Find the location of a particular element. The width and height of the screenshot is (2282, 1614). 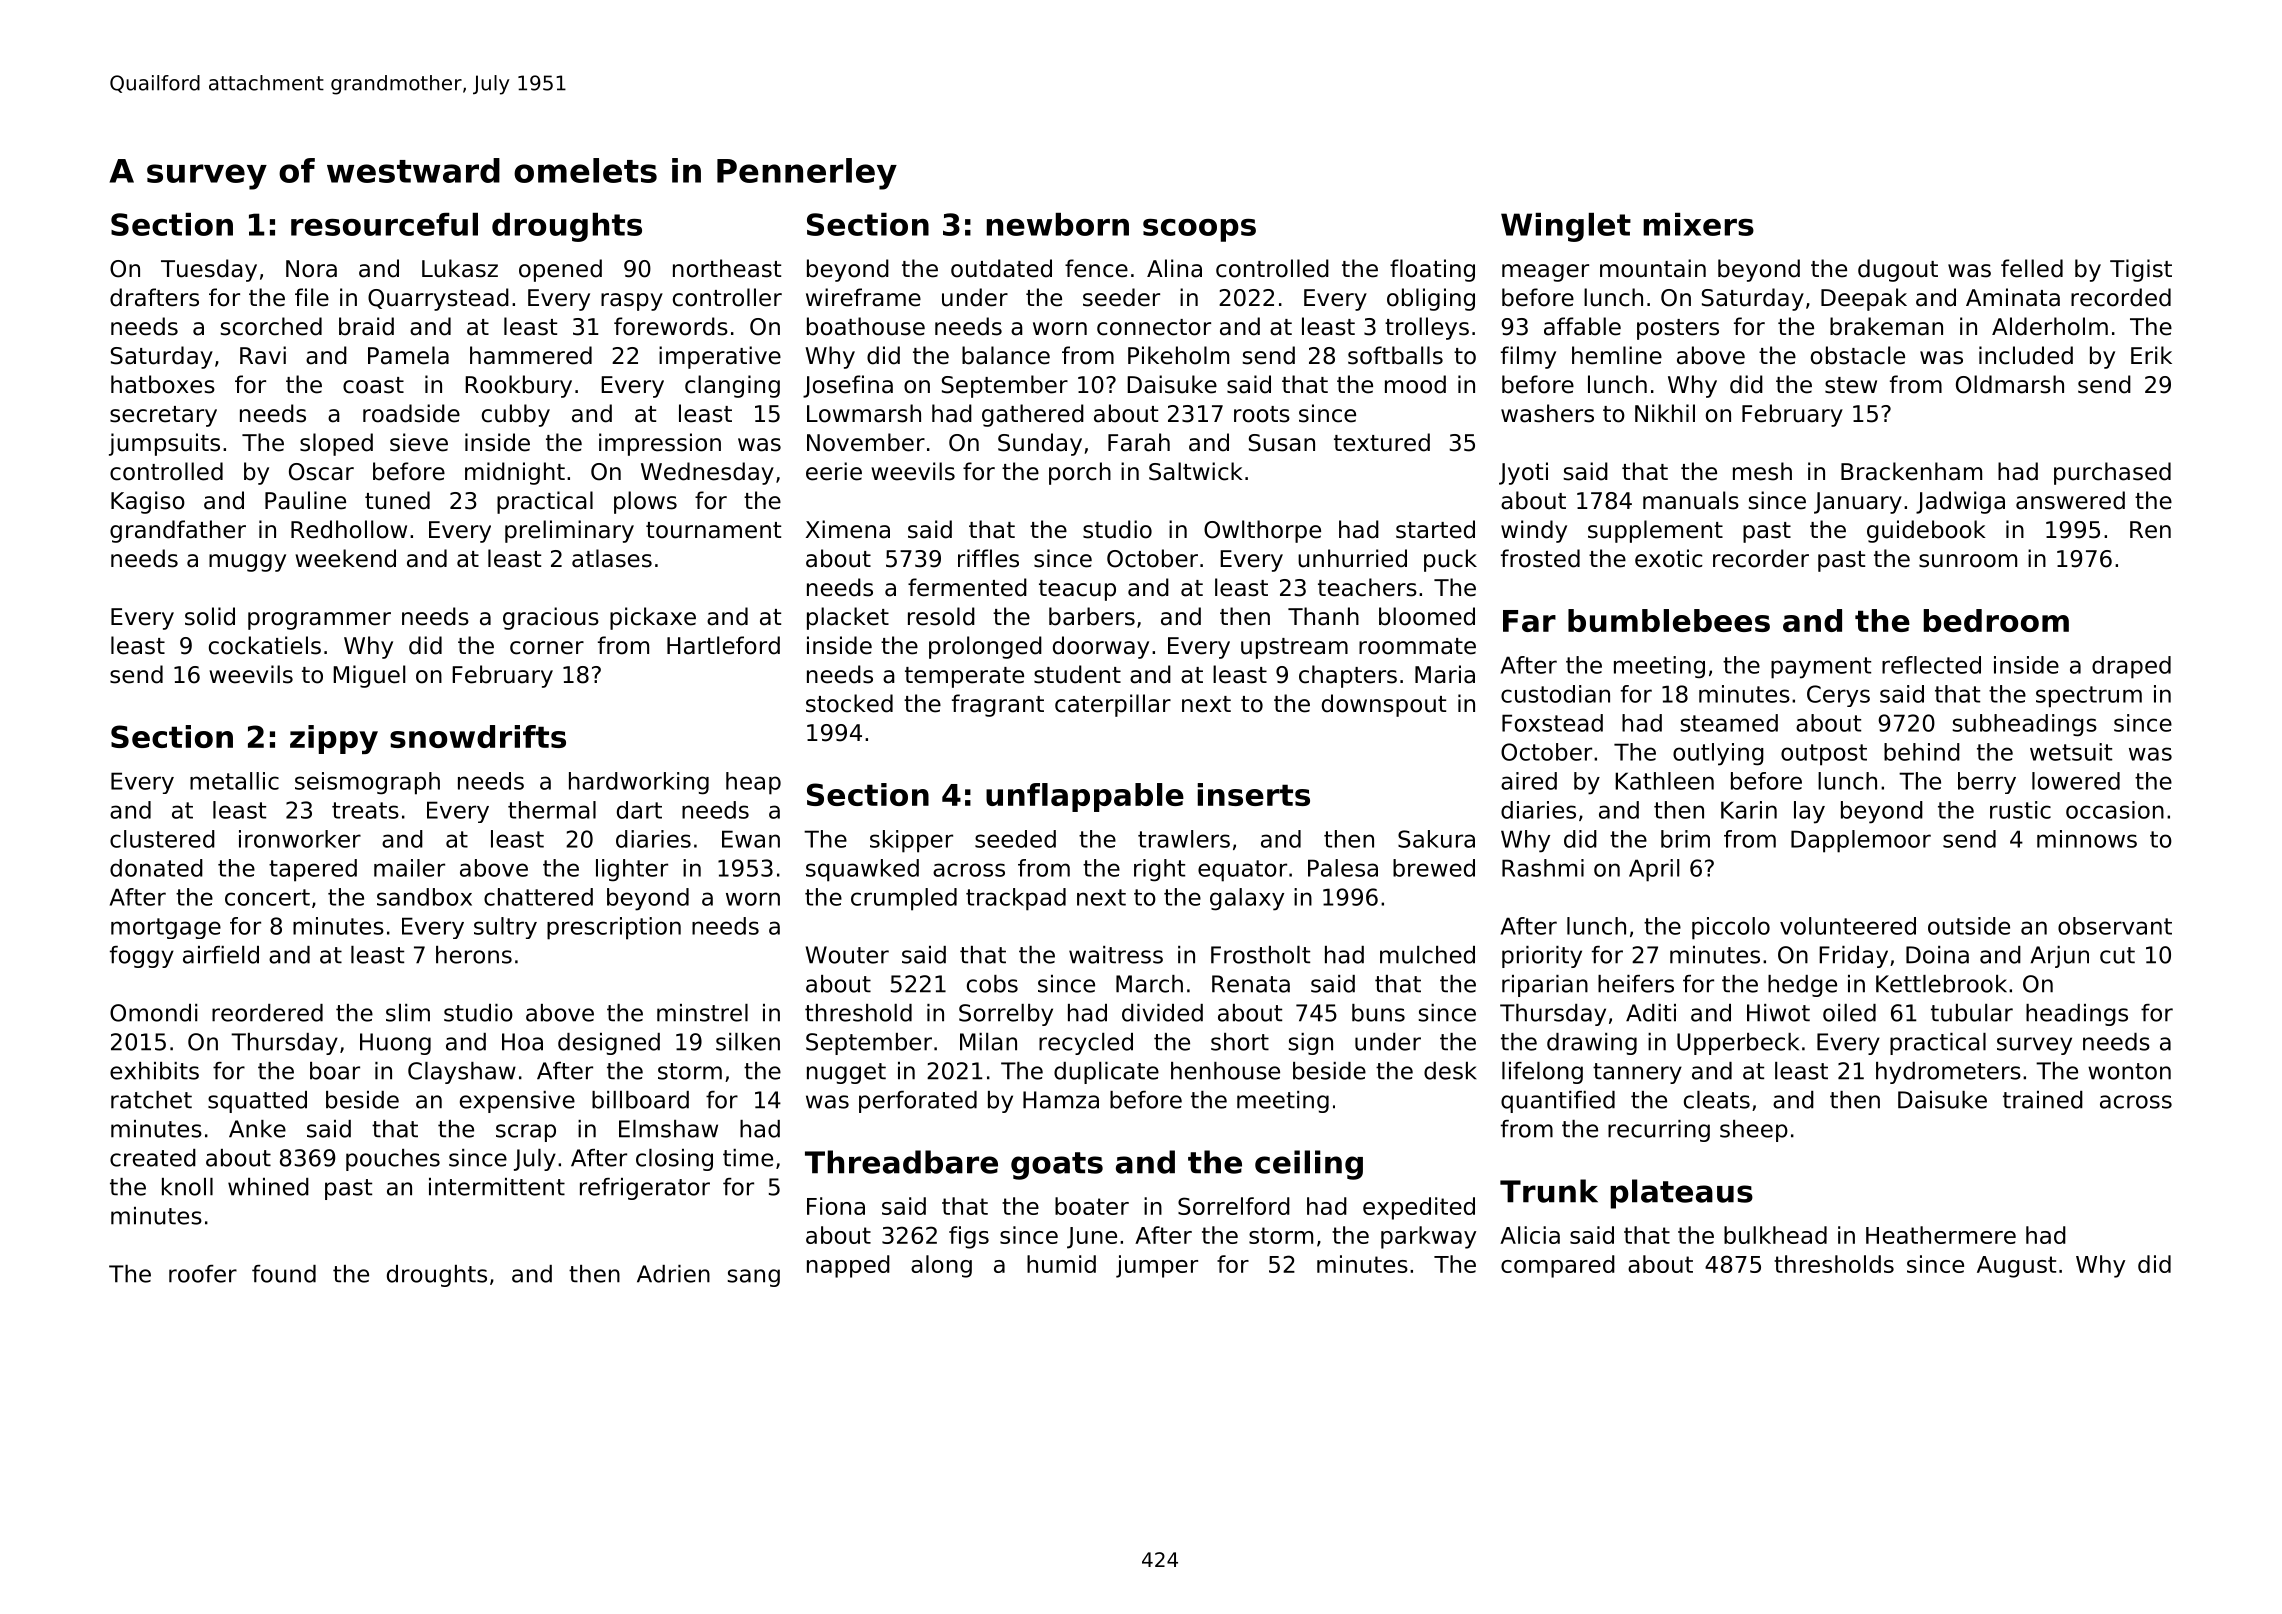

metallic is located at coordinates (234, 781).
